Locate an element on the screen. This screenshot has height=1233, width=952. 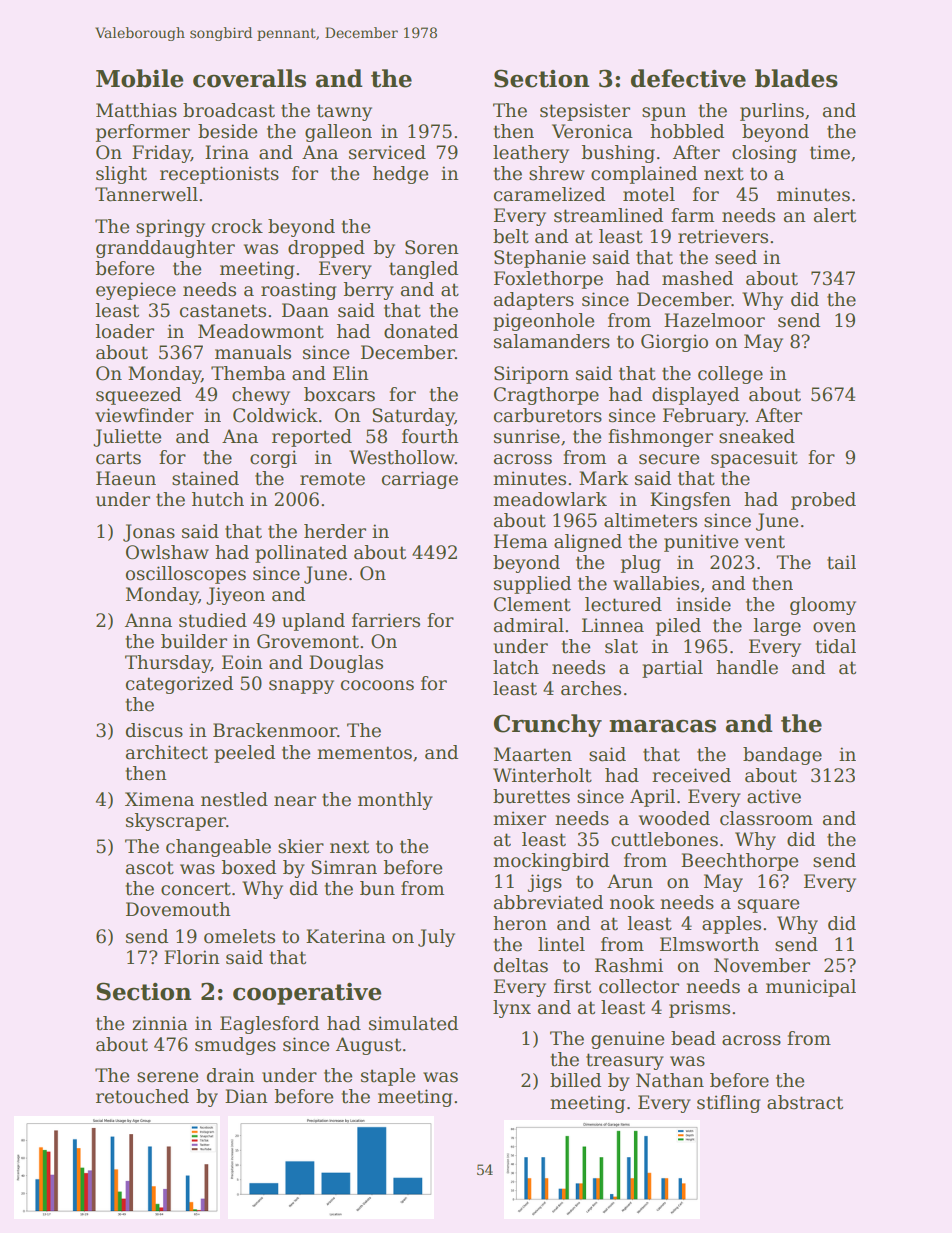
spun is located at coordinates (664, 114).
